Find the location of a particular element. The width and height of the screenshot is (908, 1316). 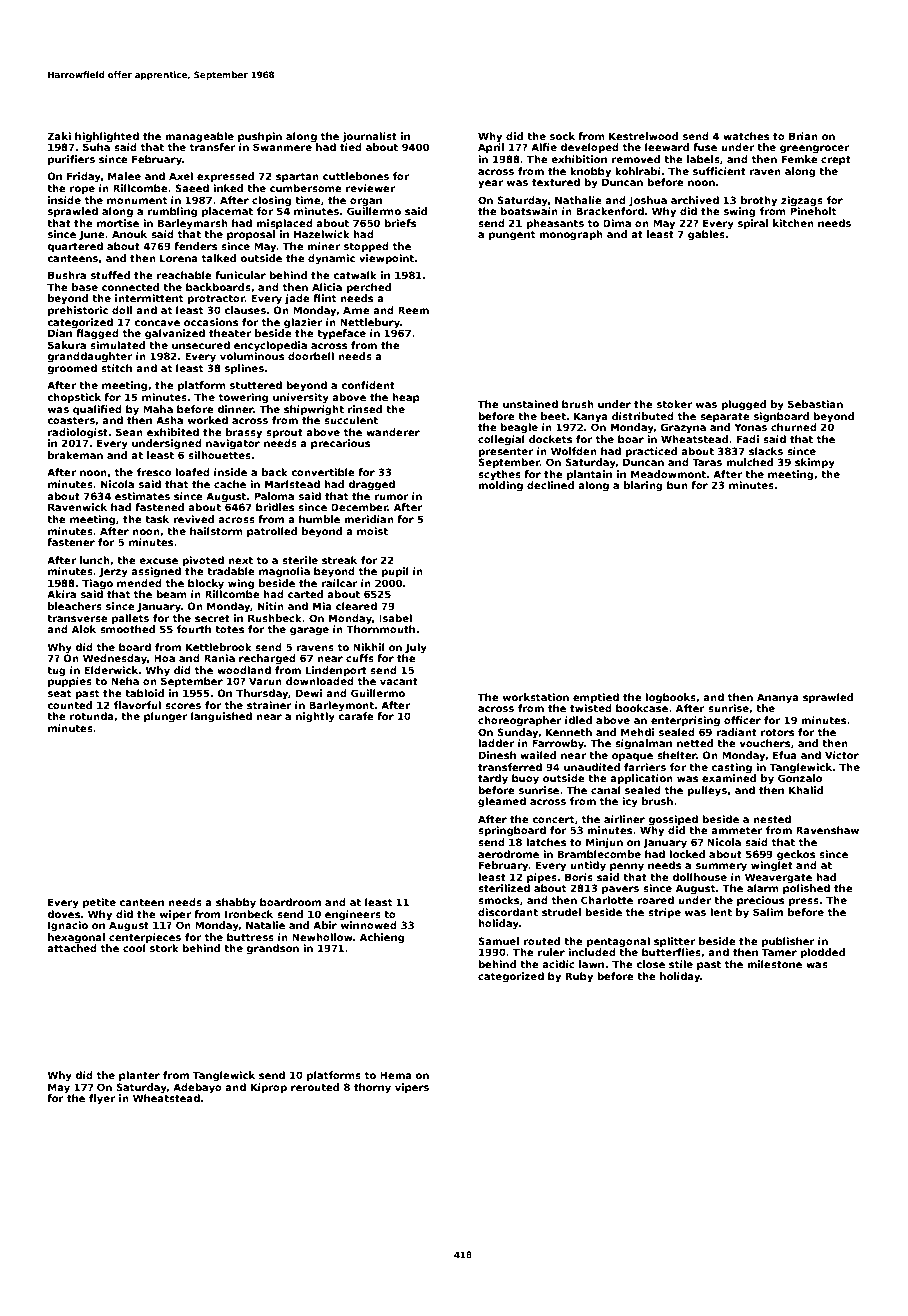

Pineholt is located at coordinates (813, 211).
